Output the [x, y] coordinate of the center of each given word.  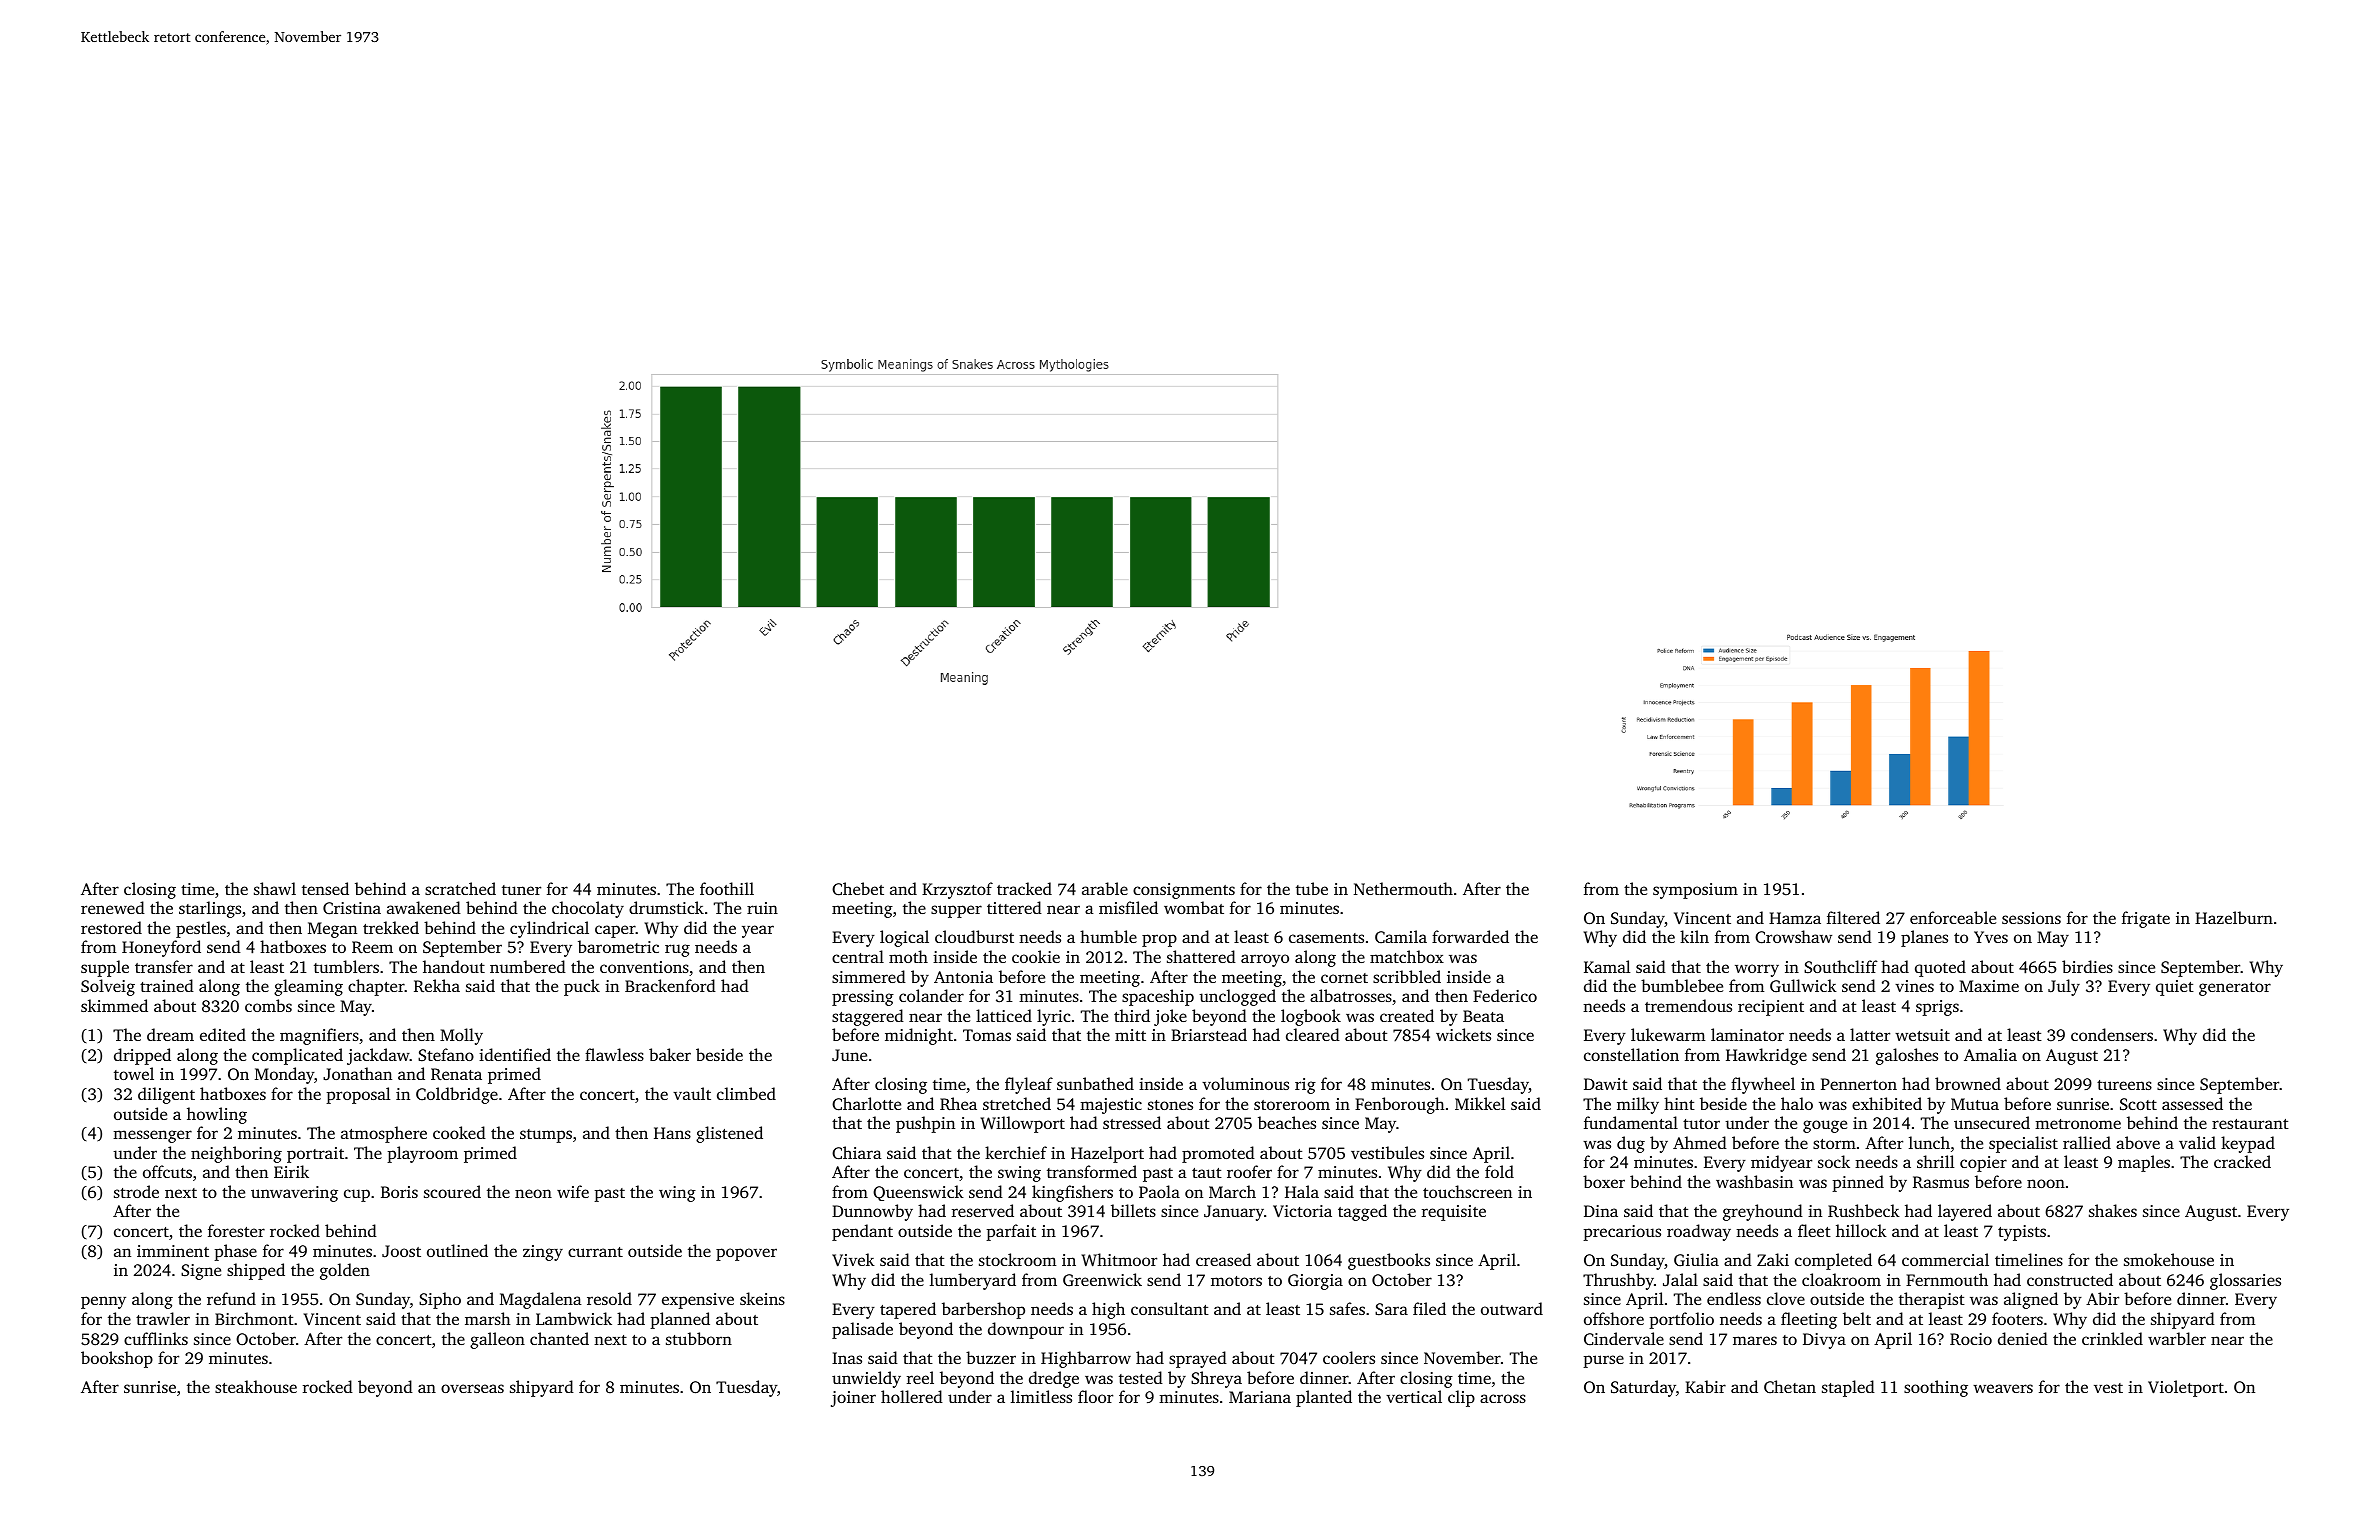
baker [670, 1054]
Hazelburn [2234, 917]
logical [904, 938]
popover [746, 1254]
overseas [472, 1388]
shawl [275, 888]
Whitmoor [1119, 1260]
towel [134, 1073]
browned [1968, 1083]
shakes [2113, 1210]
